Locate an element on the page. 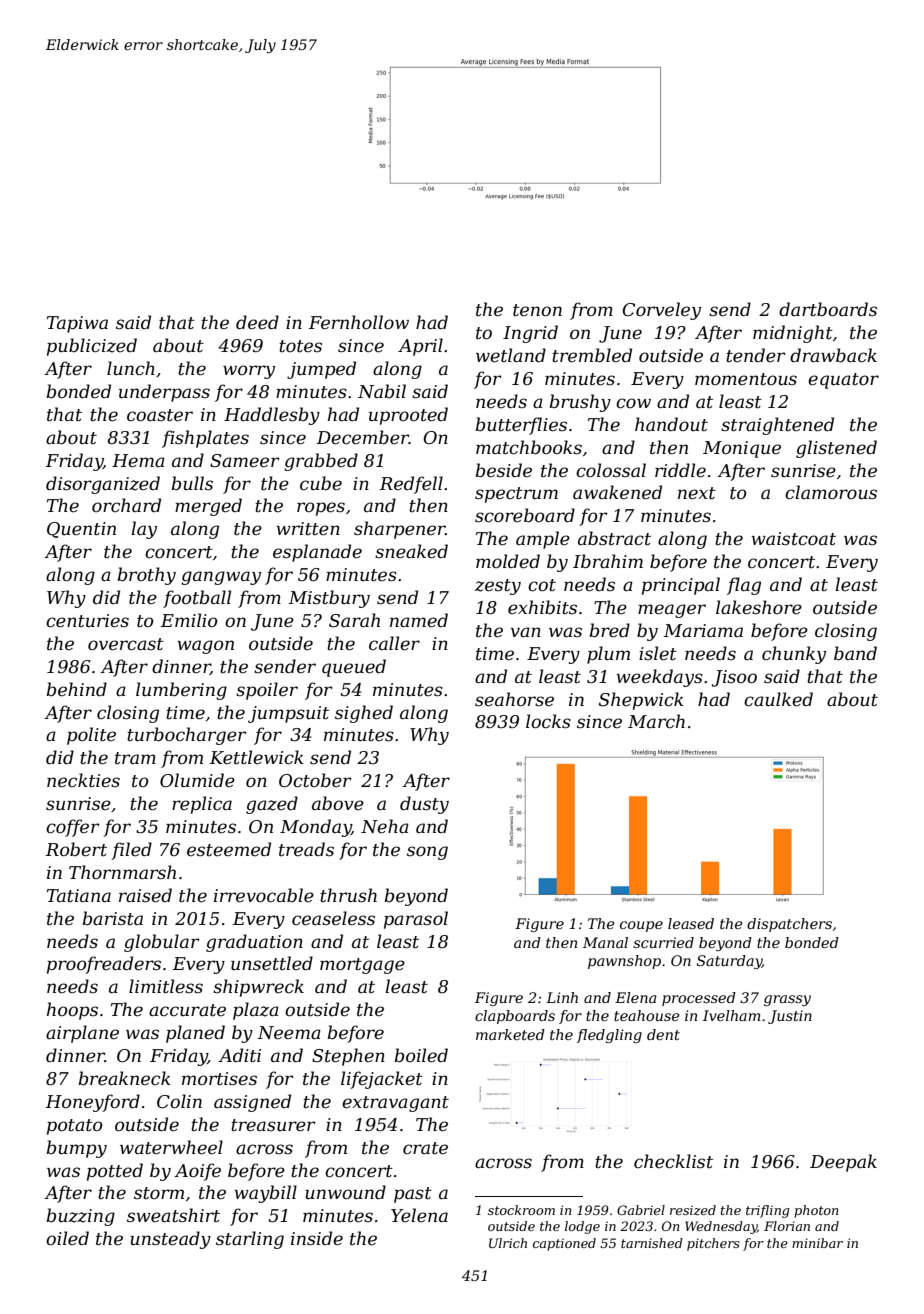 The image size is (924, 1314). inside is located at coordinates (317, 1238).
